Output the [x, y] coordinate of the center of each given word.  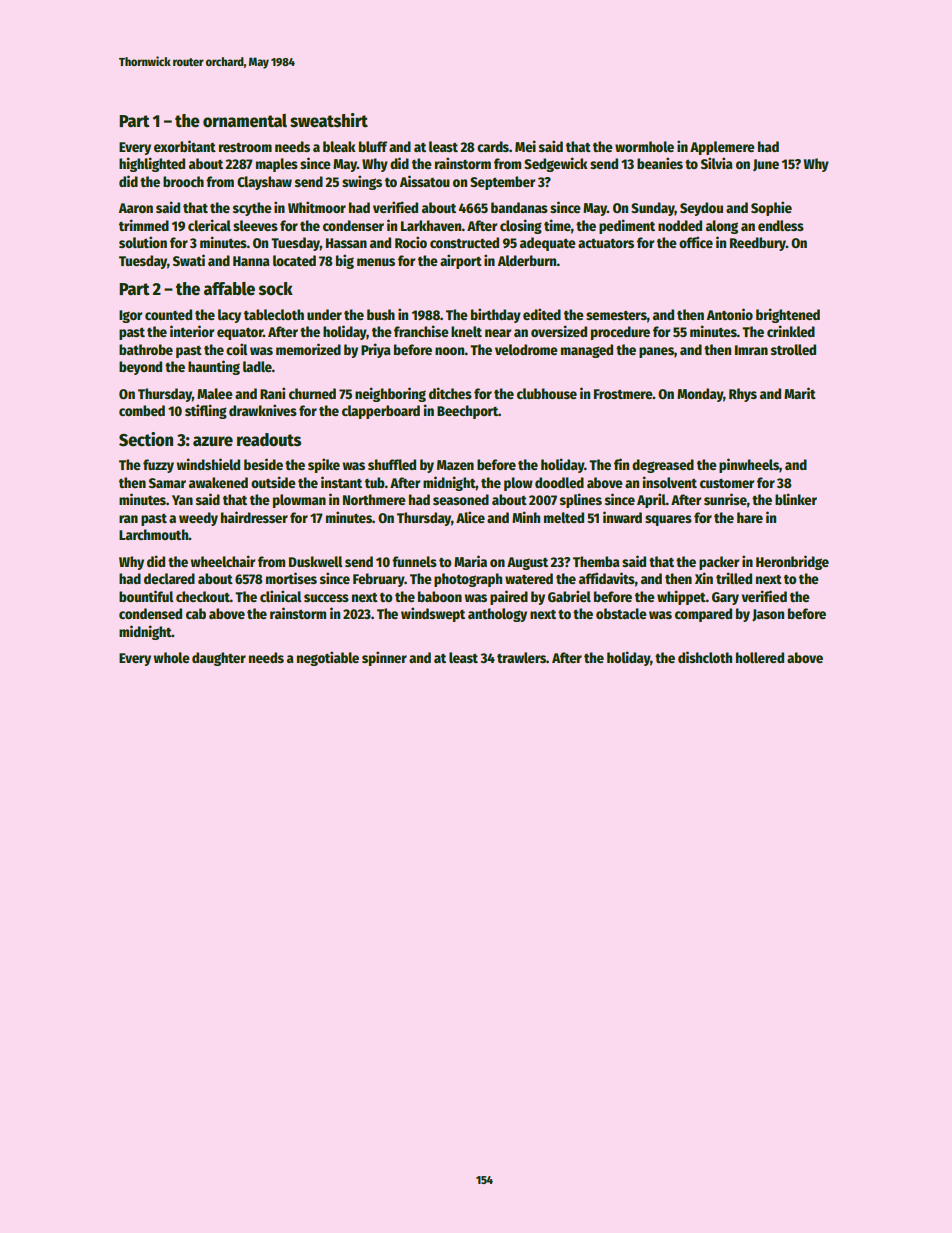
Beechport [467, 412]
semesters [616, 315]
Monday [700, 395]
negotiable [328, 658]
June [766, 165]
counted [168, 314]
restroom [245, 147]
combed [142, 410]
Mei [525, 146]
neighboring [390, 394]
